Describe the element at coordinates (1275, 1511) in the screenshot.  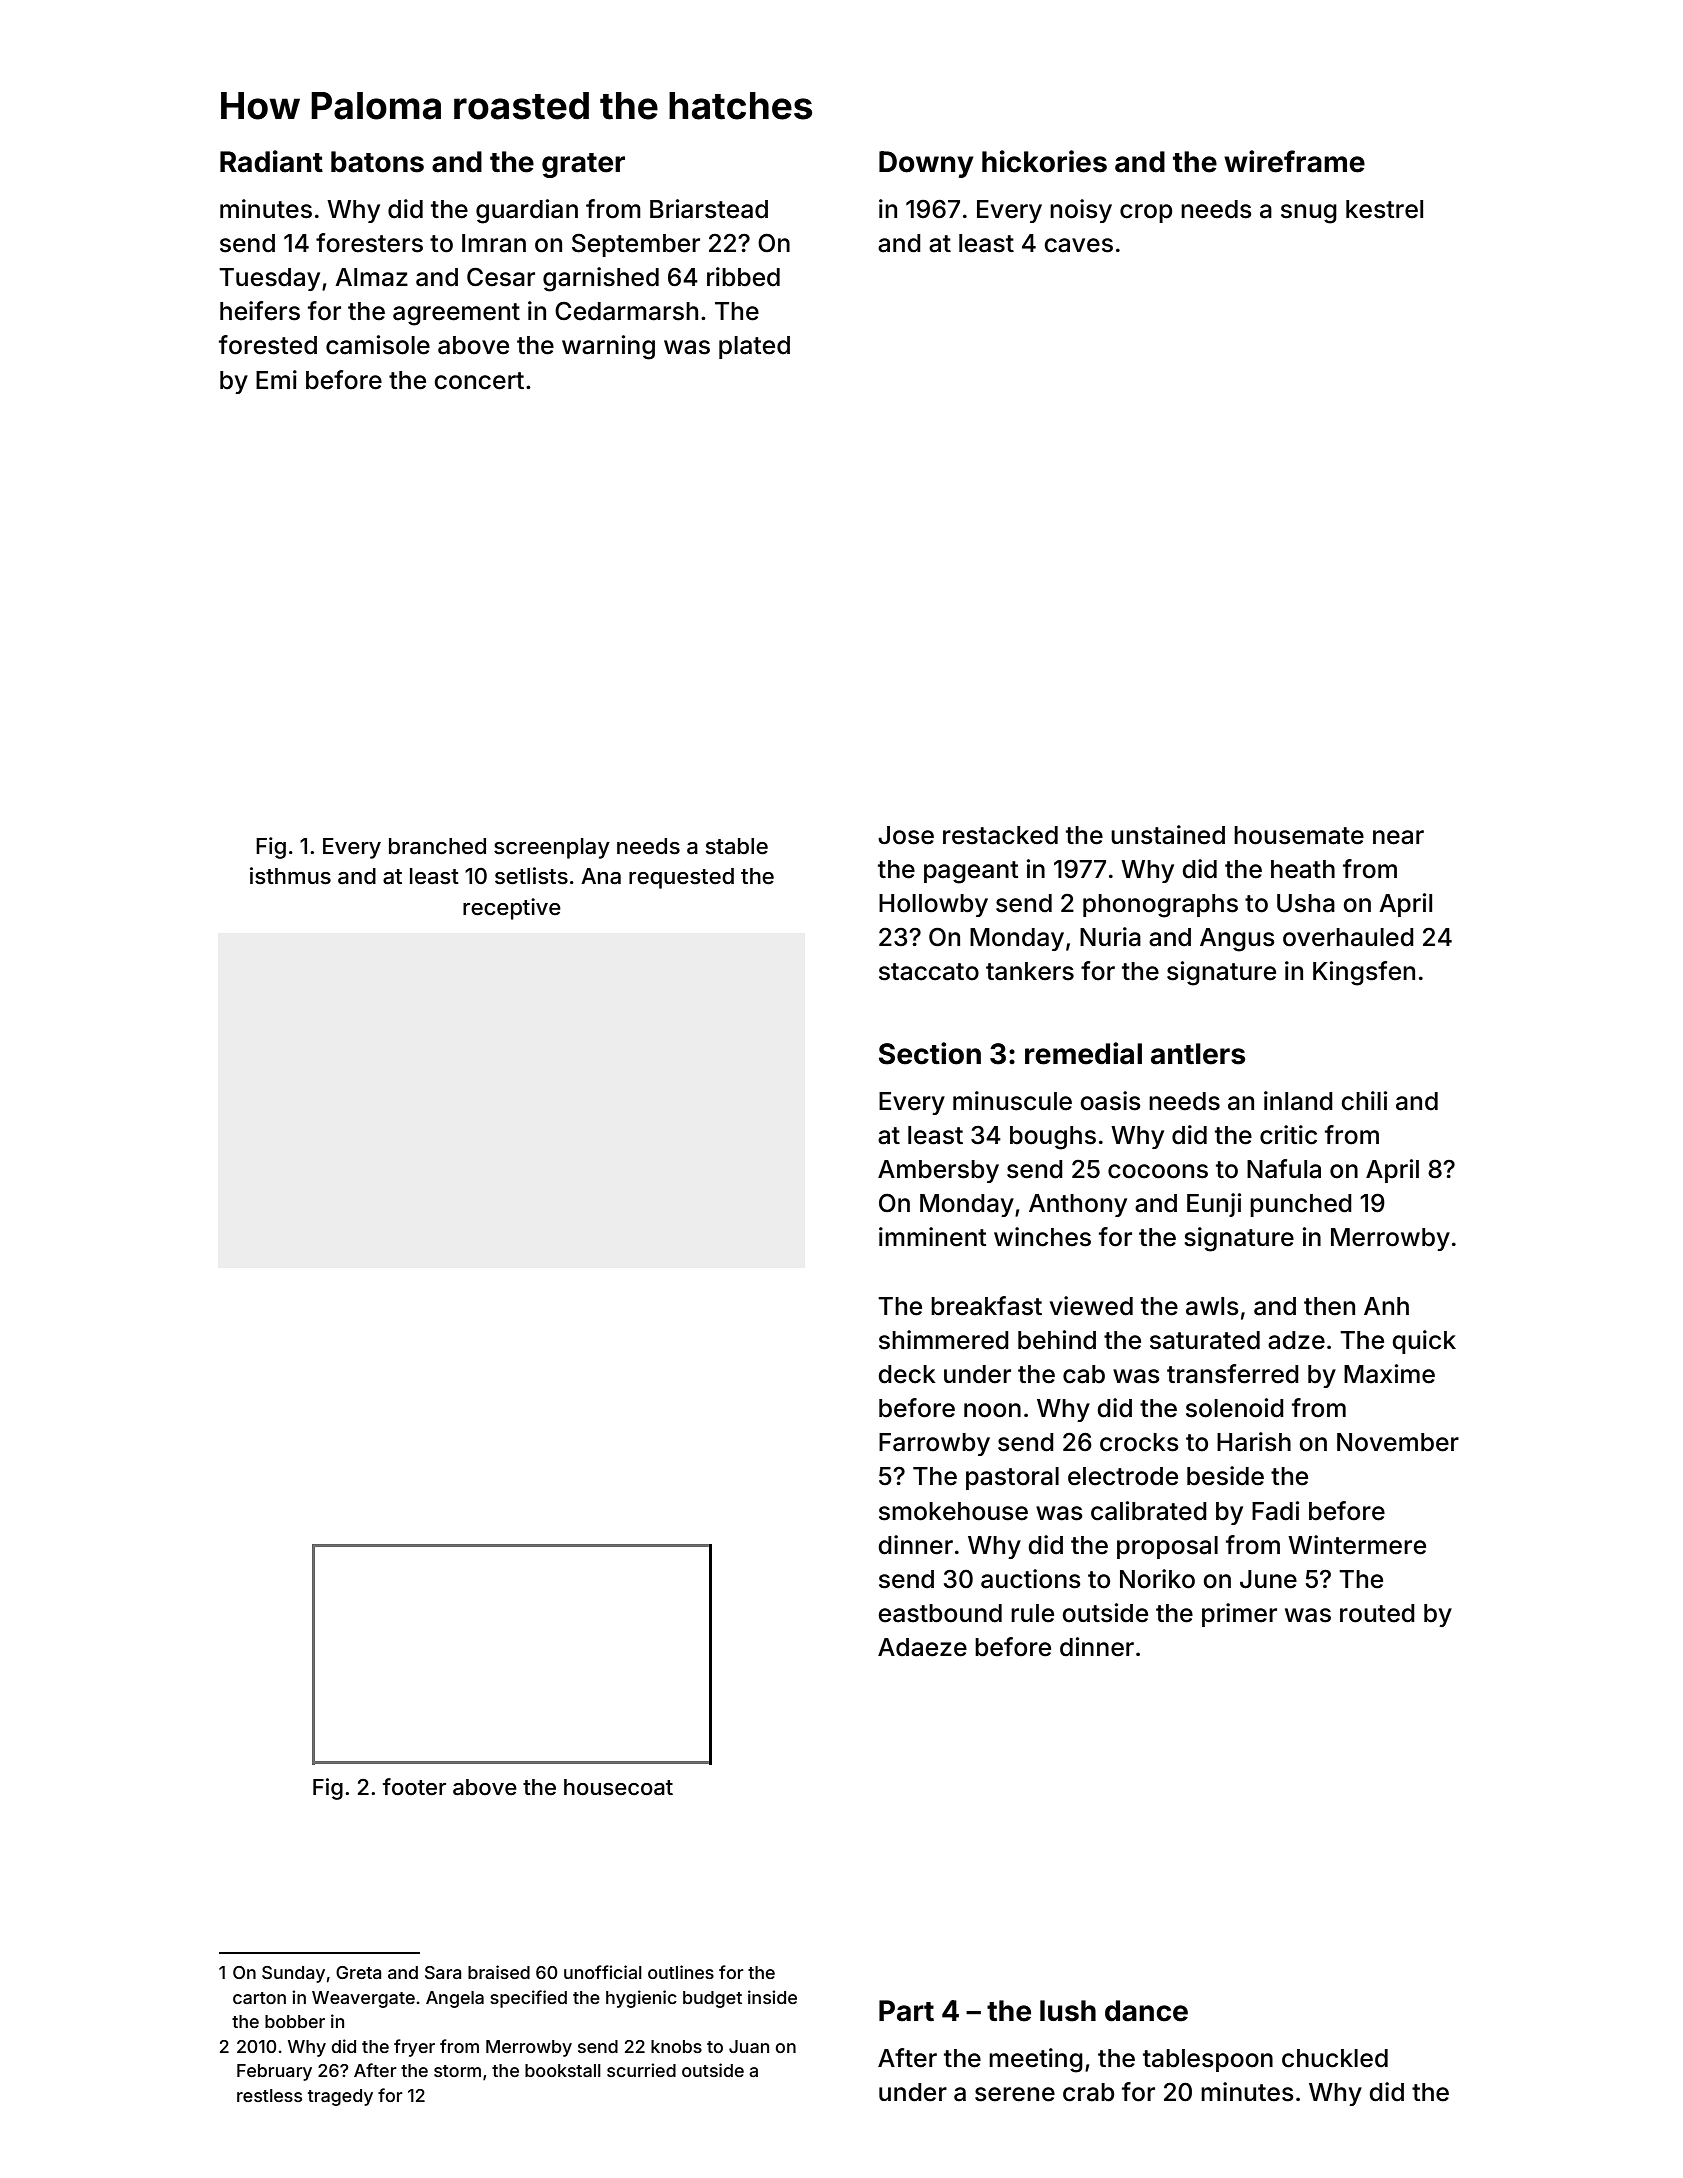
I see `Fadi` at that location.
